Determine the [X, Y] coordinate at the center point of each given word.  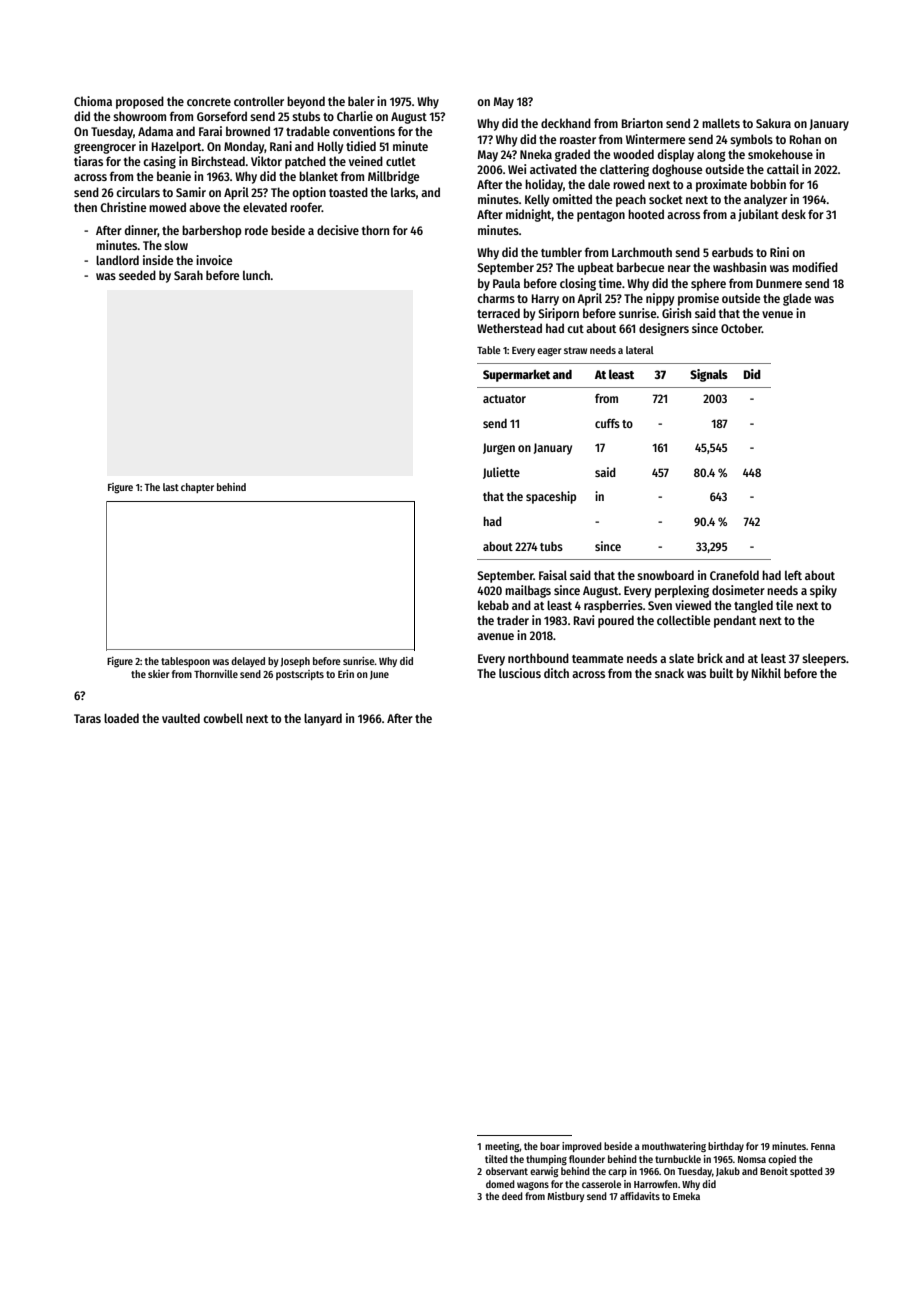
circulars [138, 192]
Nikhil [766, 673]
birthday [726, 1147]
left [793, 575]
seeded [137, 275]
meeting [502, 1147]
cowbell [223, 718]
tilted [496, 1159]
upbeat [596, 268]
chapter [197, 488]
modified [815, 267]
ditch [556, 673]
